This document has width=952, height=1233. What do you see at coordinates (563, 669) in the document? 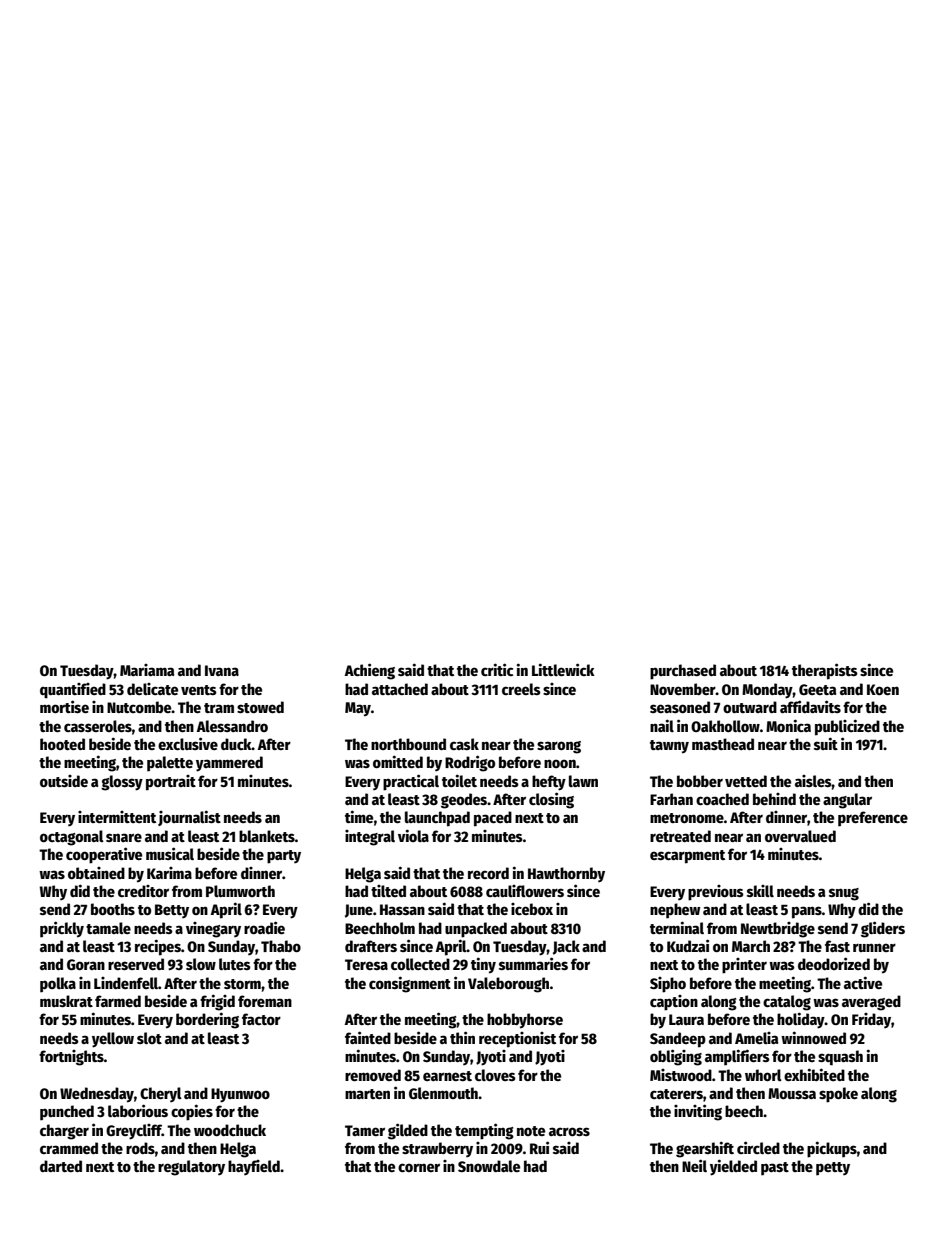
I see `Littlewick` at bounding box center [563, 669].
